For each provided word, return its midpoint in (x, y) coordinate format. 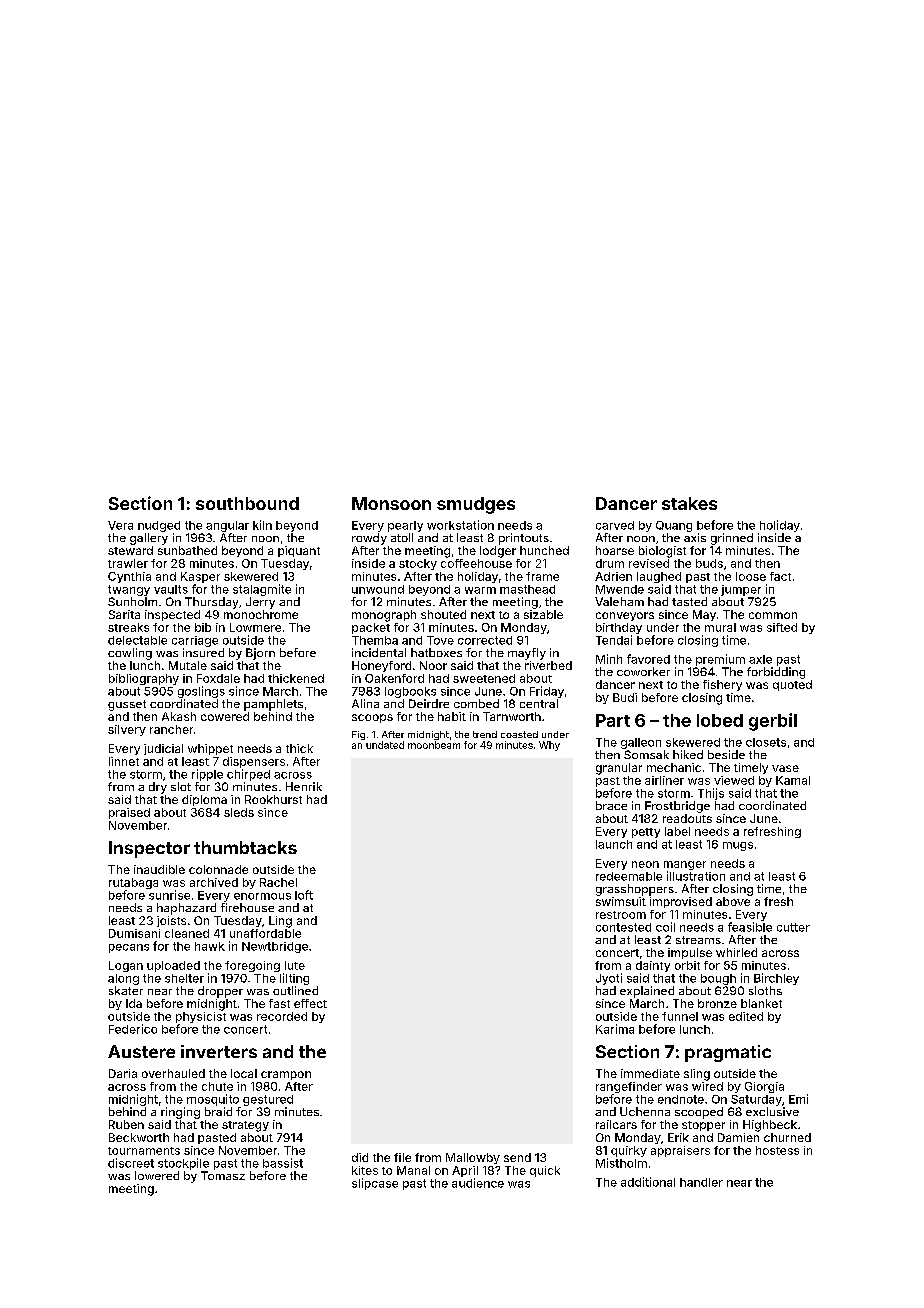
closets (766, 742)
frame (542, 576)
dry (158, 788)
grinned (732, 539)
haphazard (186, 909)
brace (611, 805)
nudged (159, 526)
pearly (405, 526)
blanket (761, 1003)
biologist (662, 552)
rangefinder (629, 1087)
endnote (681, 1099)
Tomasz (223, 1175)
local (244, 1073)
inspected (172, 615)
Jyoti (609, 979)
